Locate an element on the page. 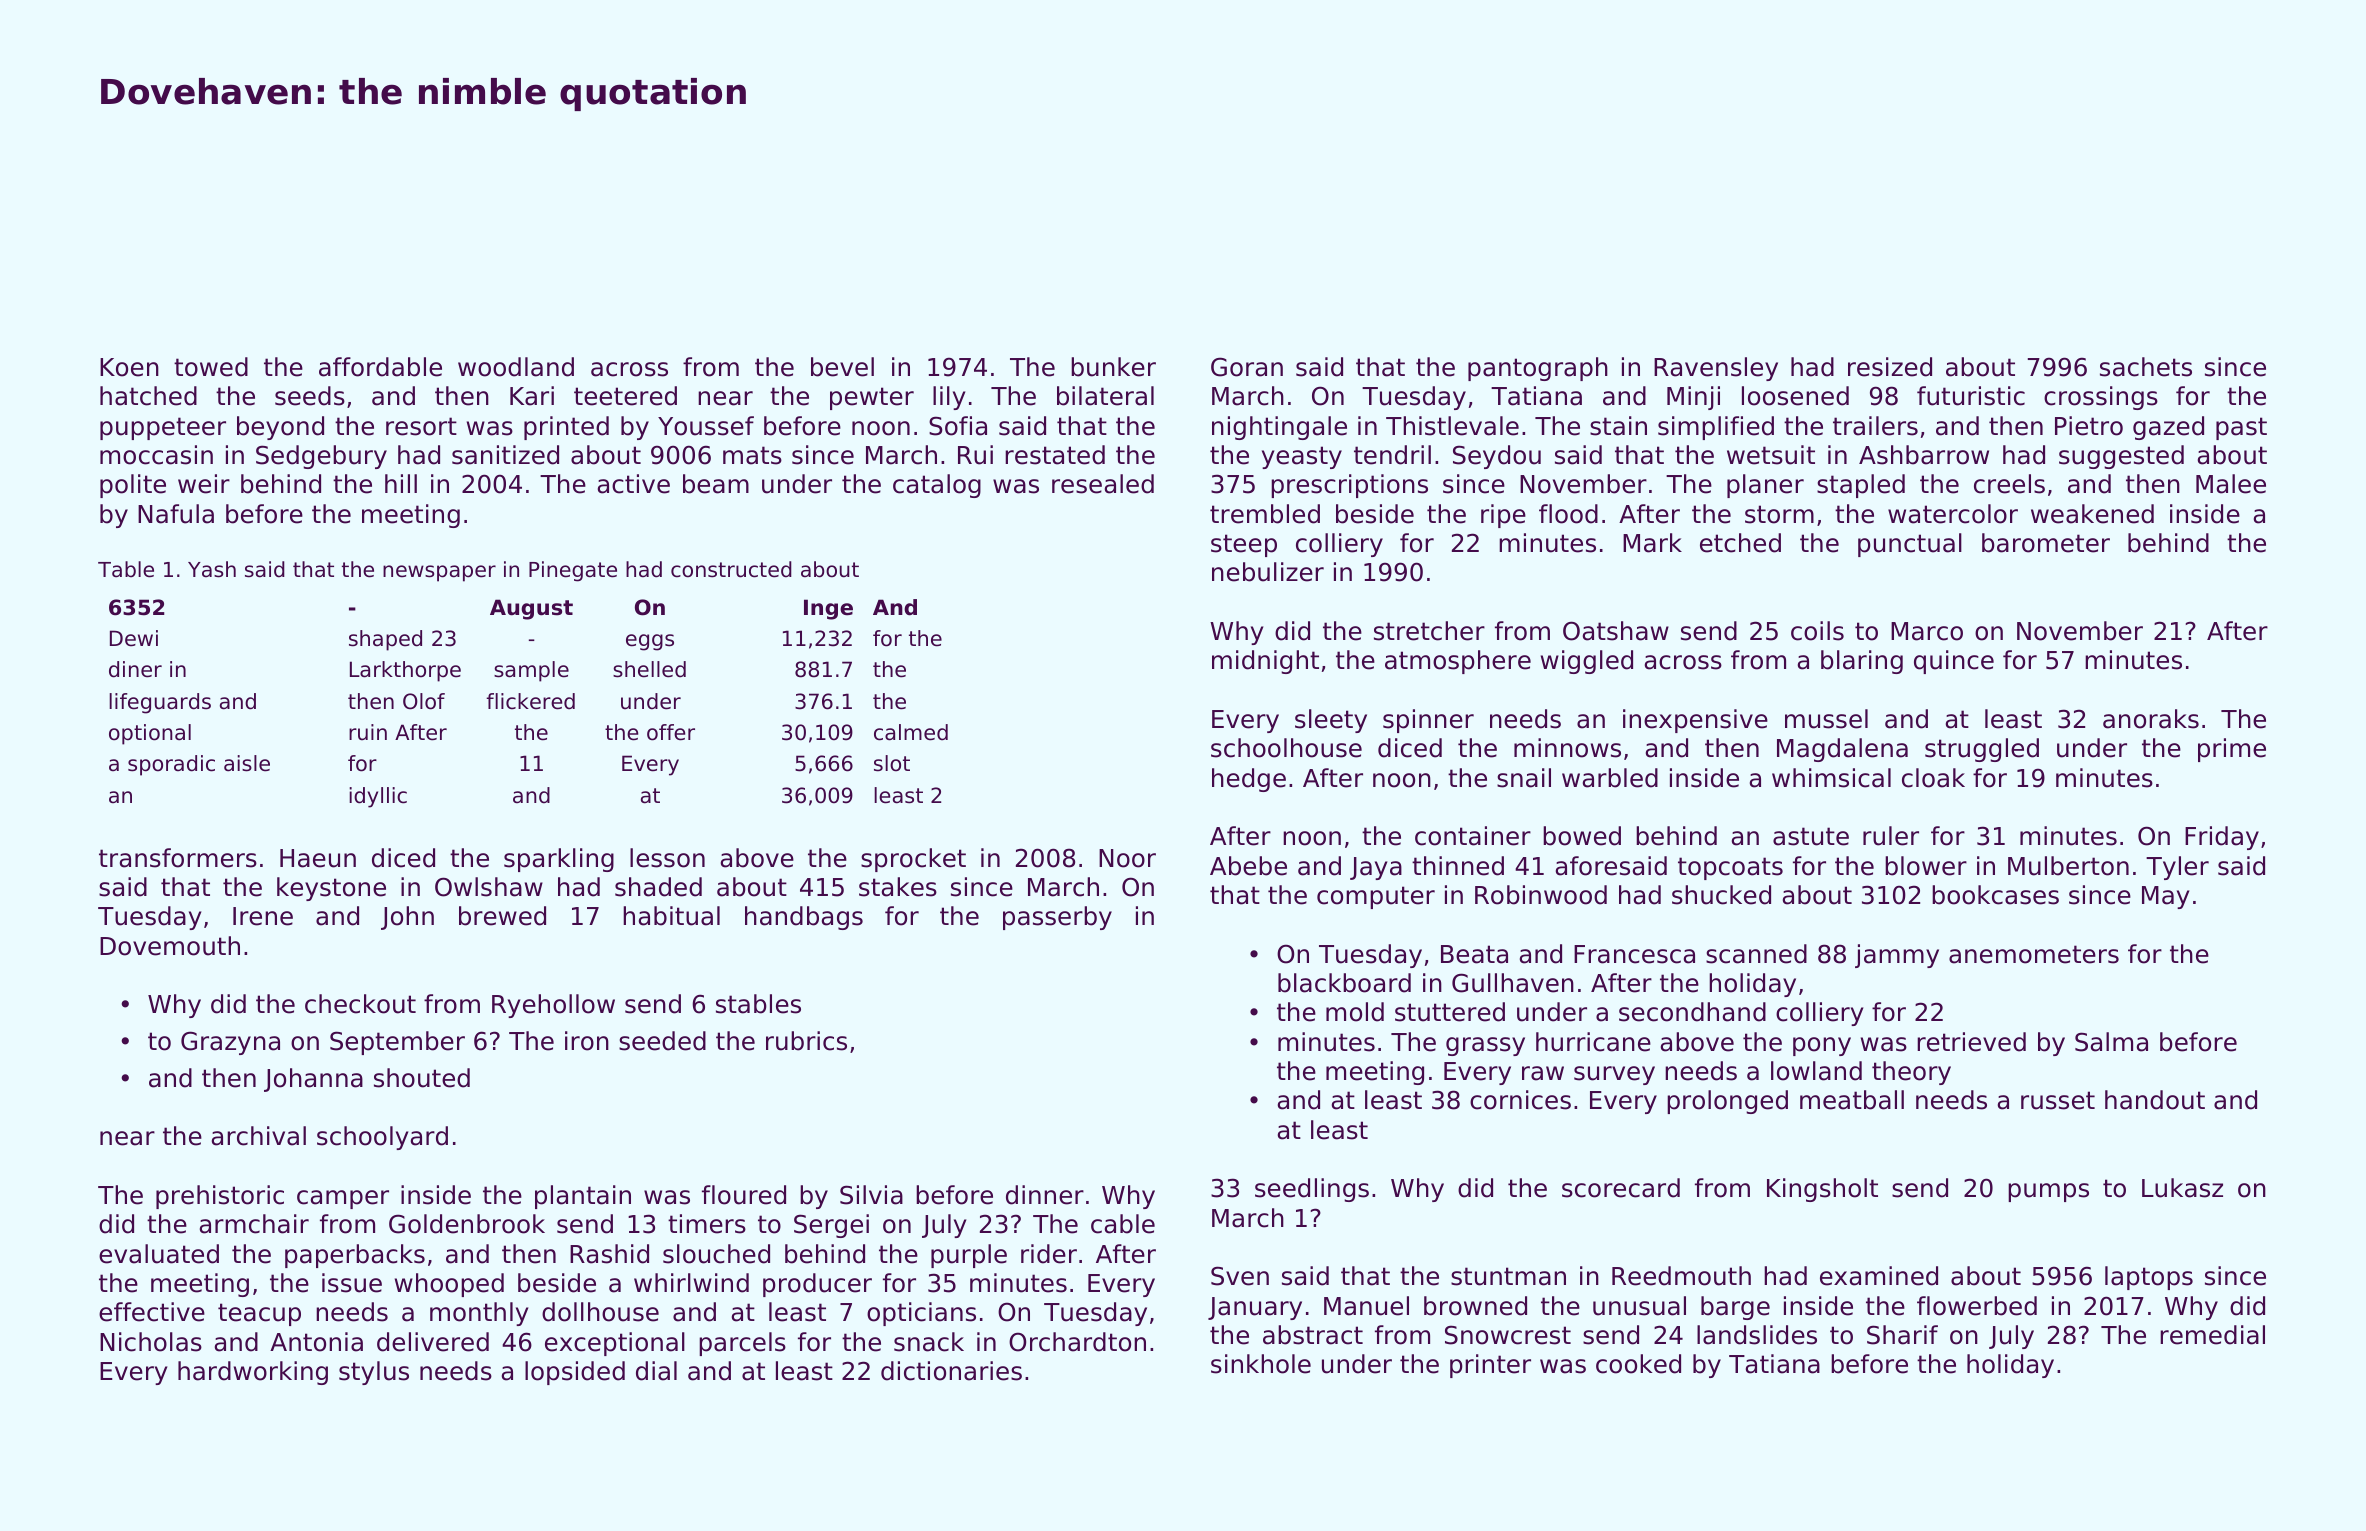  etched is located at coordinates (1740, 543).
